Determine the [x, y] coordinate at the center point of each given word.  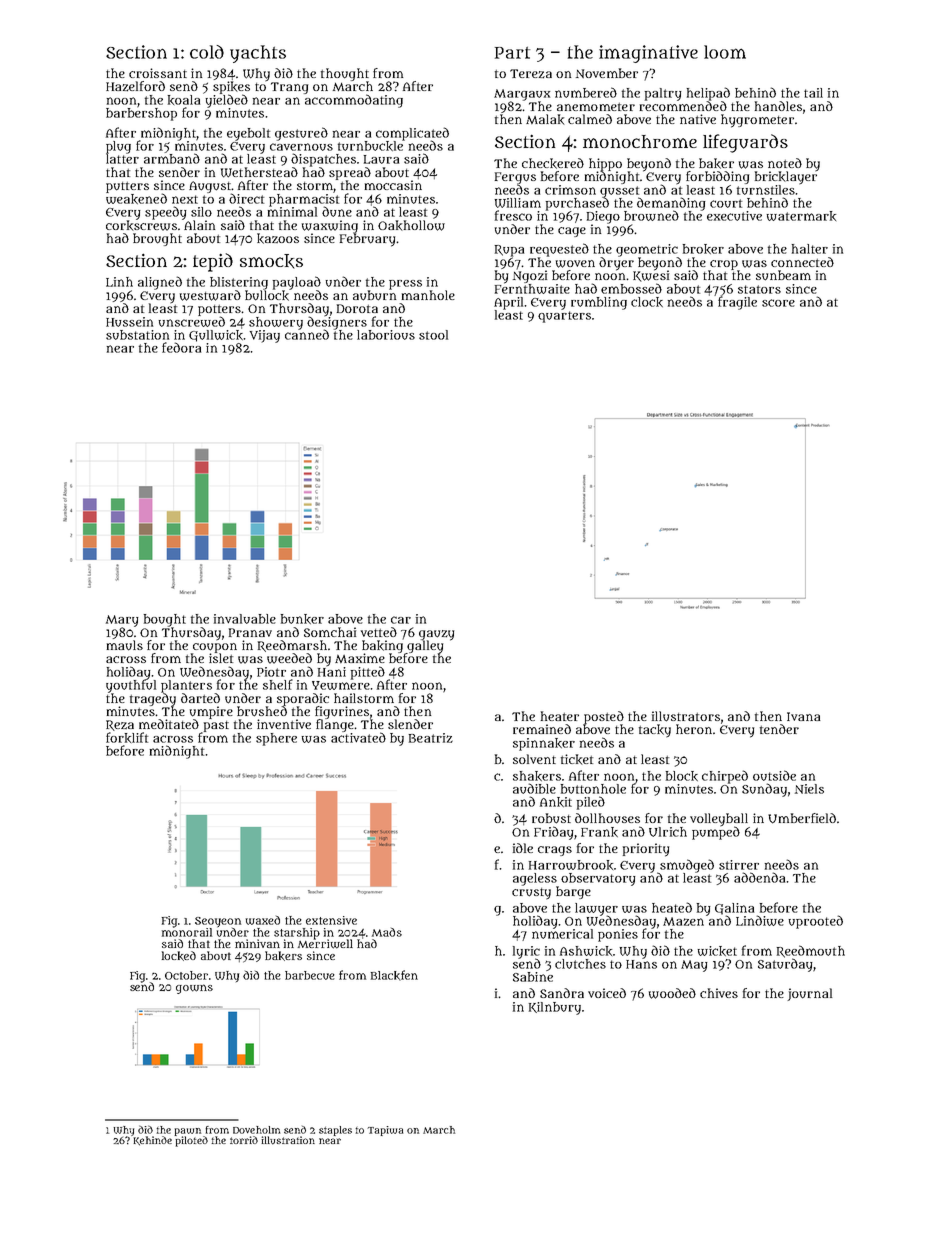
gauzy [436, 635]
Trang [289, 88]
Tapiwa [385, 1131]
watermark [801, 216]
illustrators [686, 716]
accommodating [354, 101]
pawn [187, 1132]
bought [165, 620]
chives [719, 993]
